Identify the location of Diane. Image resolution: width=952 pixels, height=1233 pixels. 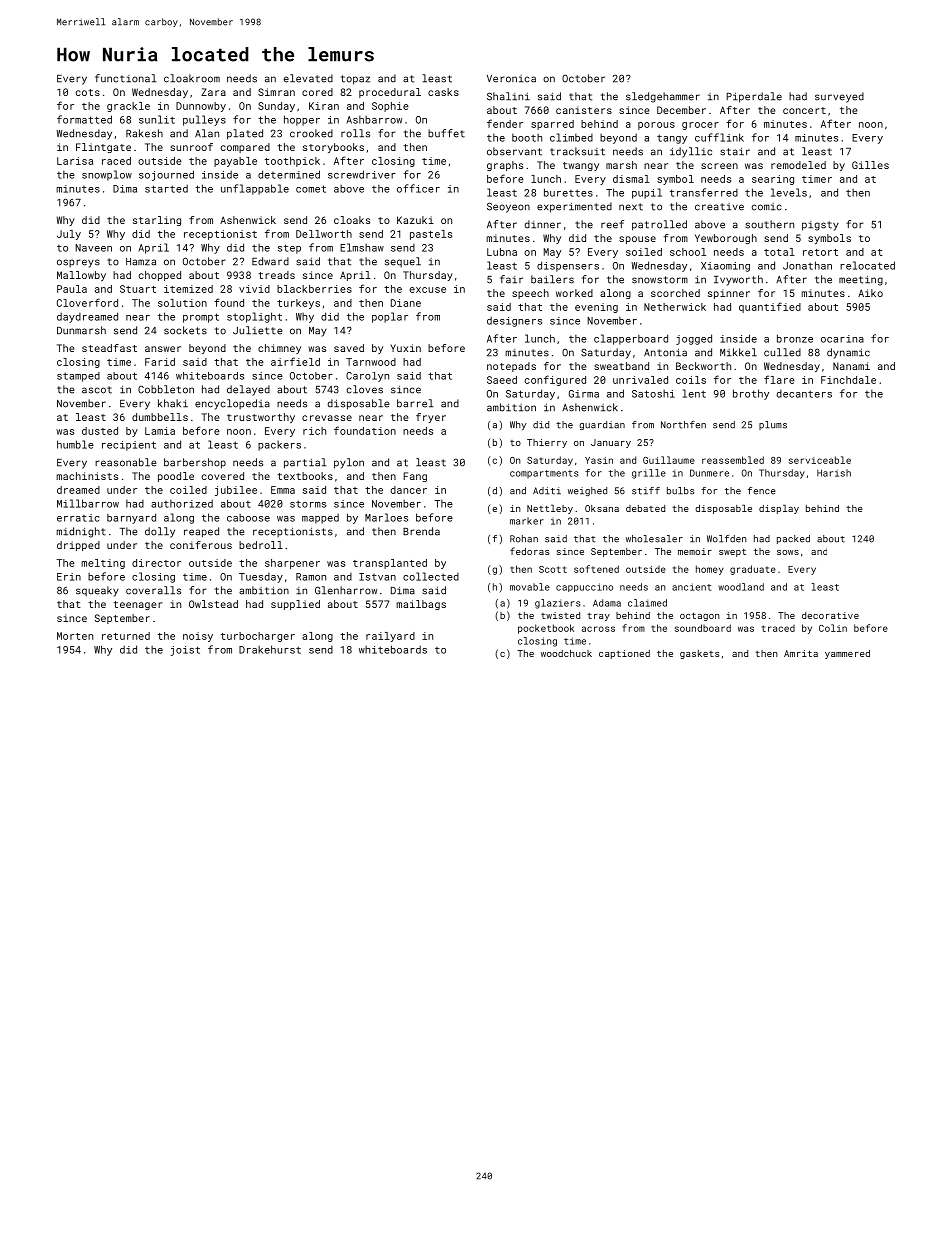
(406, 303).
